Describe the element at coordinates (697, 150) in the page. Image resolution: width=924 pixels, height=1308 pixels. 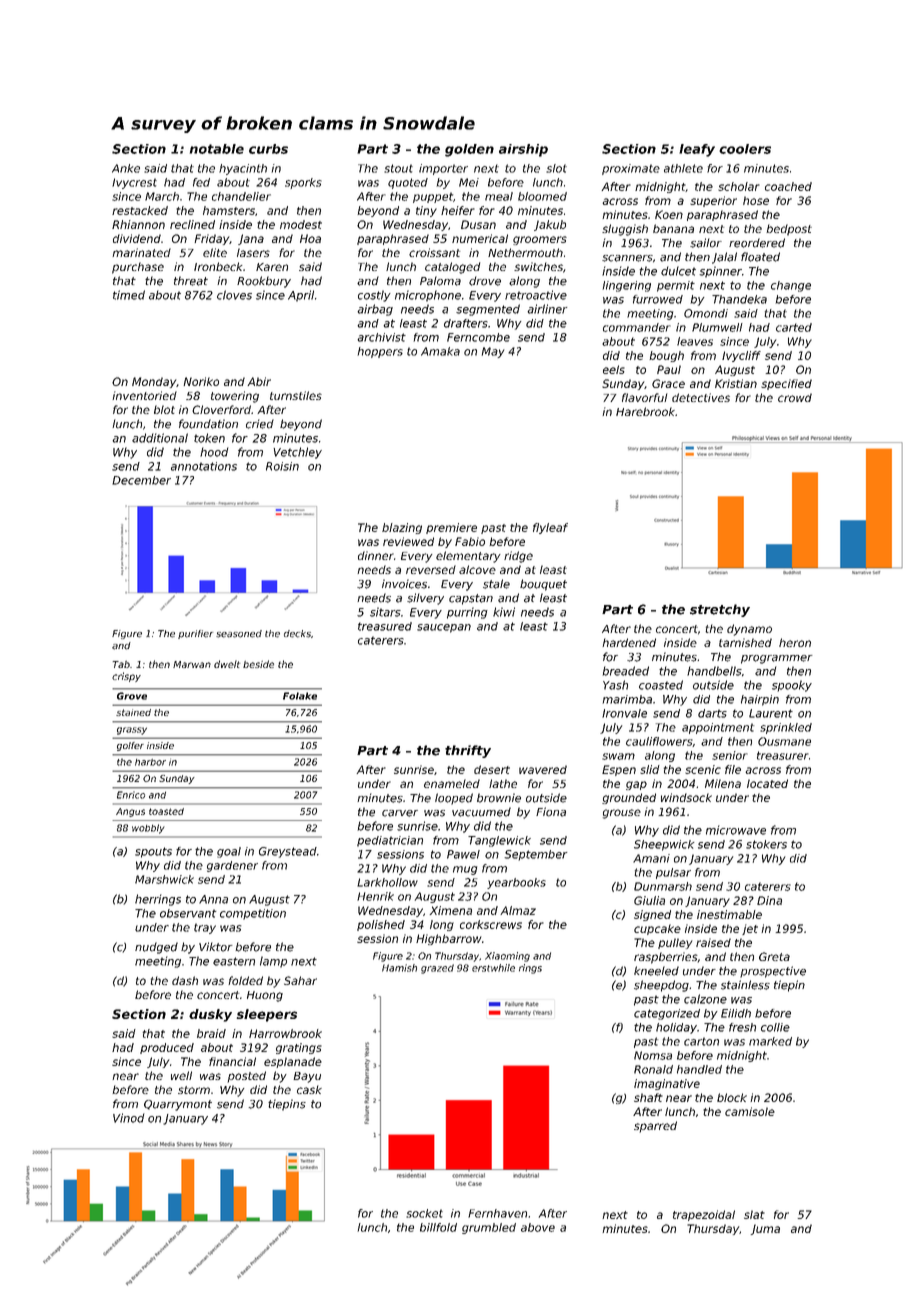
I see `leafy` at that location.
